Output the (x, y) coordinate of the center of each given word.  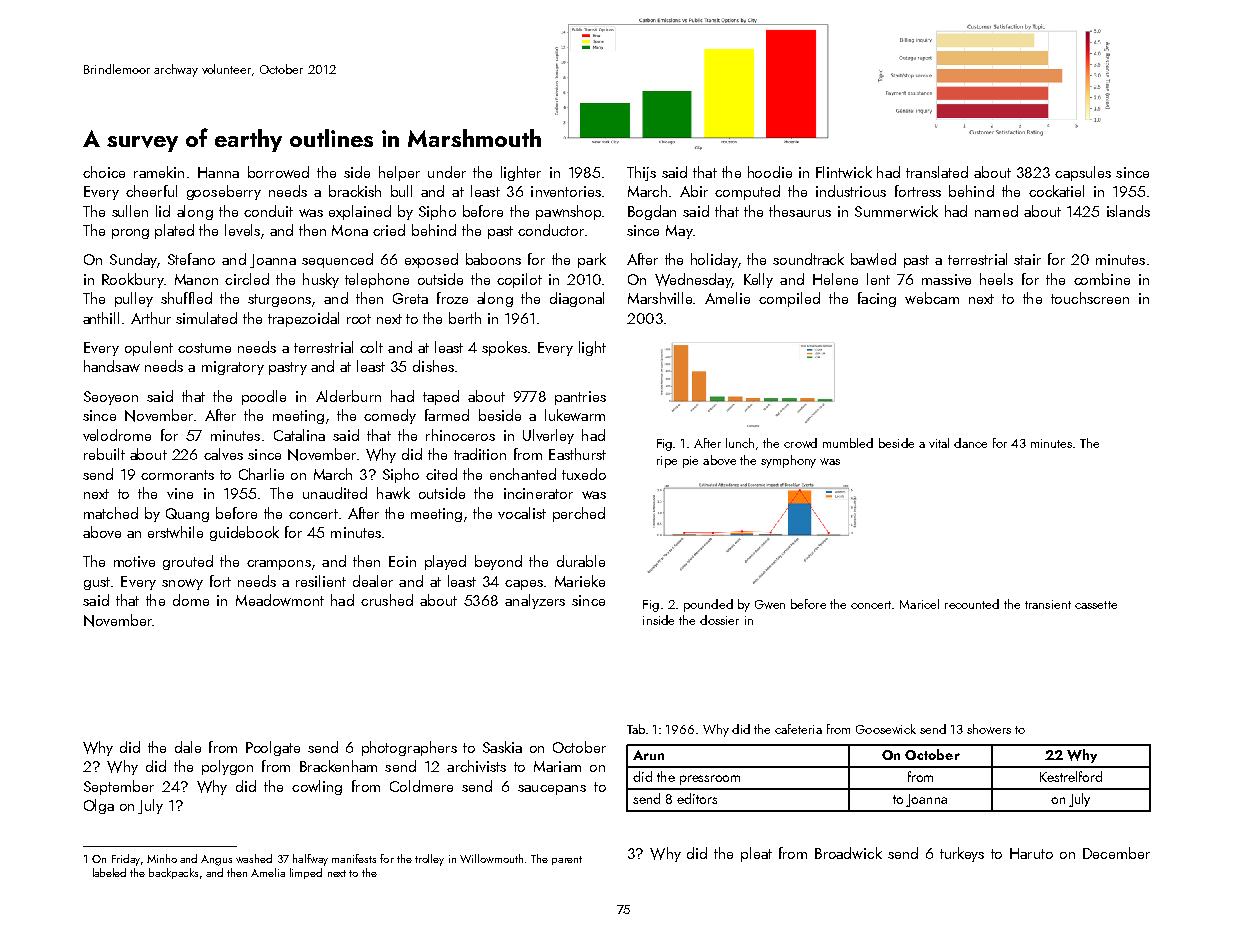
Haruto (1031, 853)
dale (188, 747)
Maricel (919, 604)
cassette (1096, 605)
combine (1102, 279)
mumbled (848, 443)
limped (306, 873)
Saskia (502, 747)
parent (567, 860)
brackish (355, 191)
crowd (800, 443)
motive (134, 561)
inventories (566, 191)
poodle (264, 397)
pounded (708, 605)
